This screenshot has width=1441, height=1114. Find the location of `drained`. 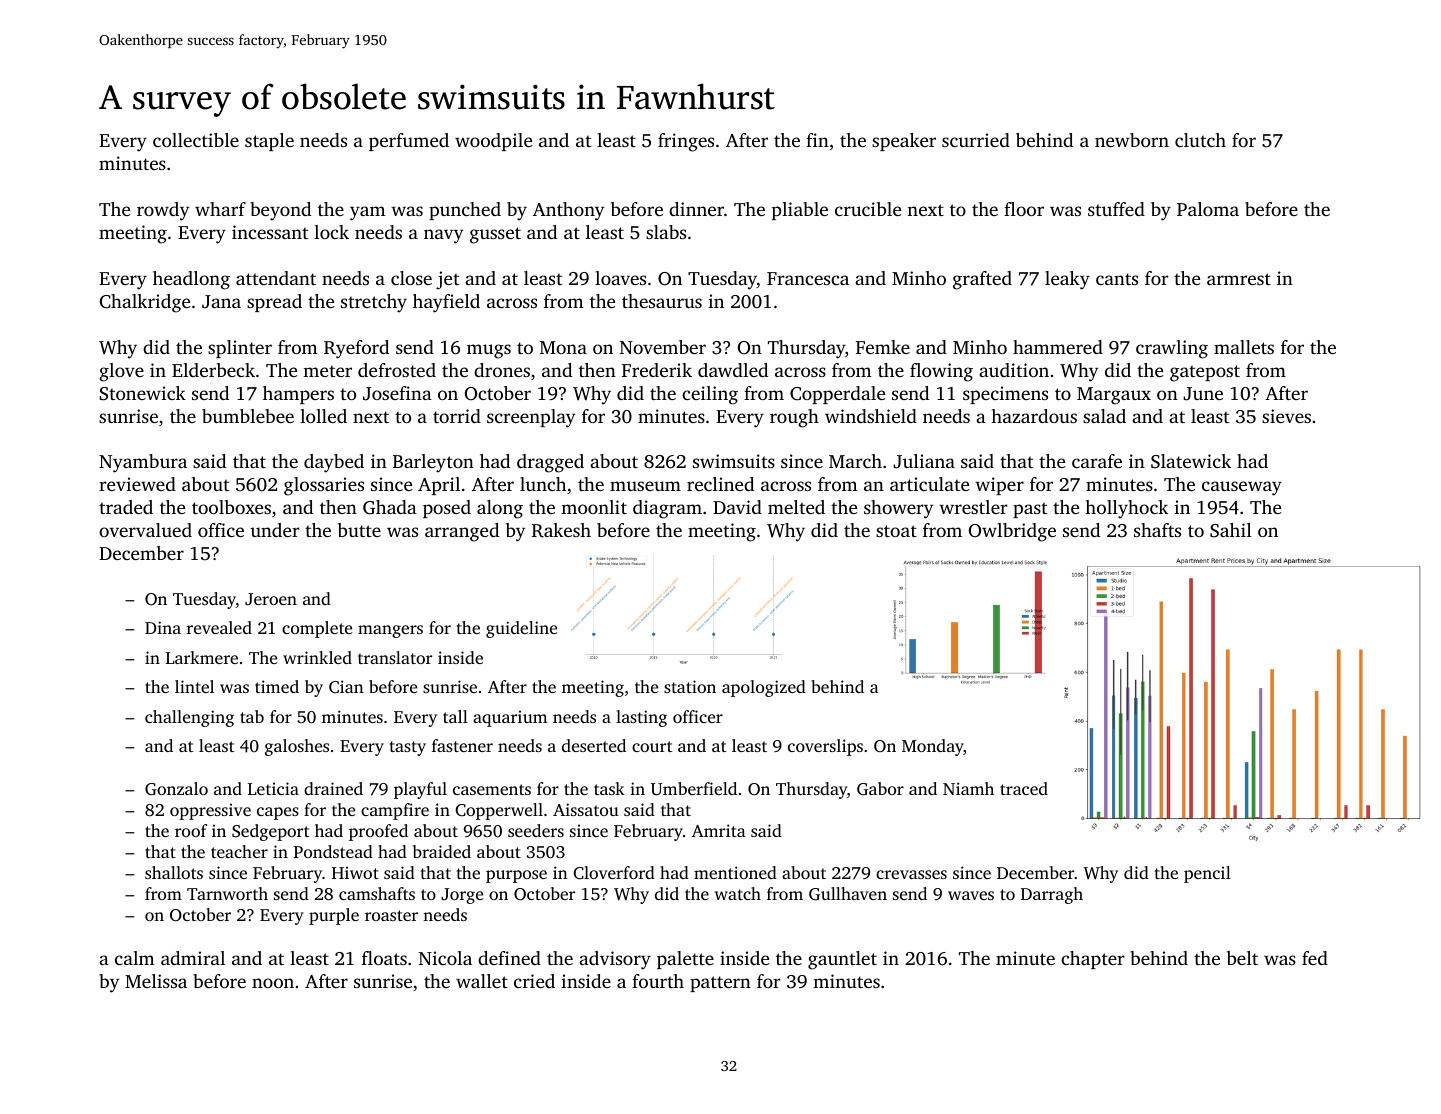

drained is located at coordinates (333, 788).
